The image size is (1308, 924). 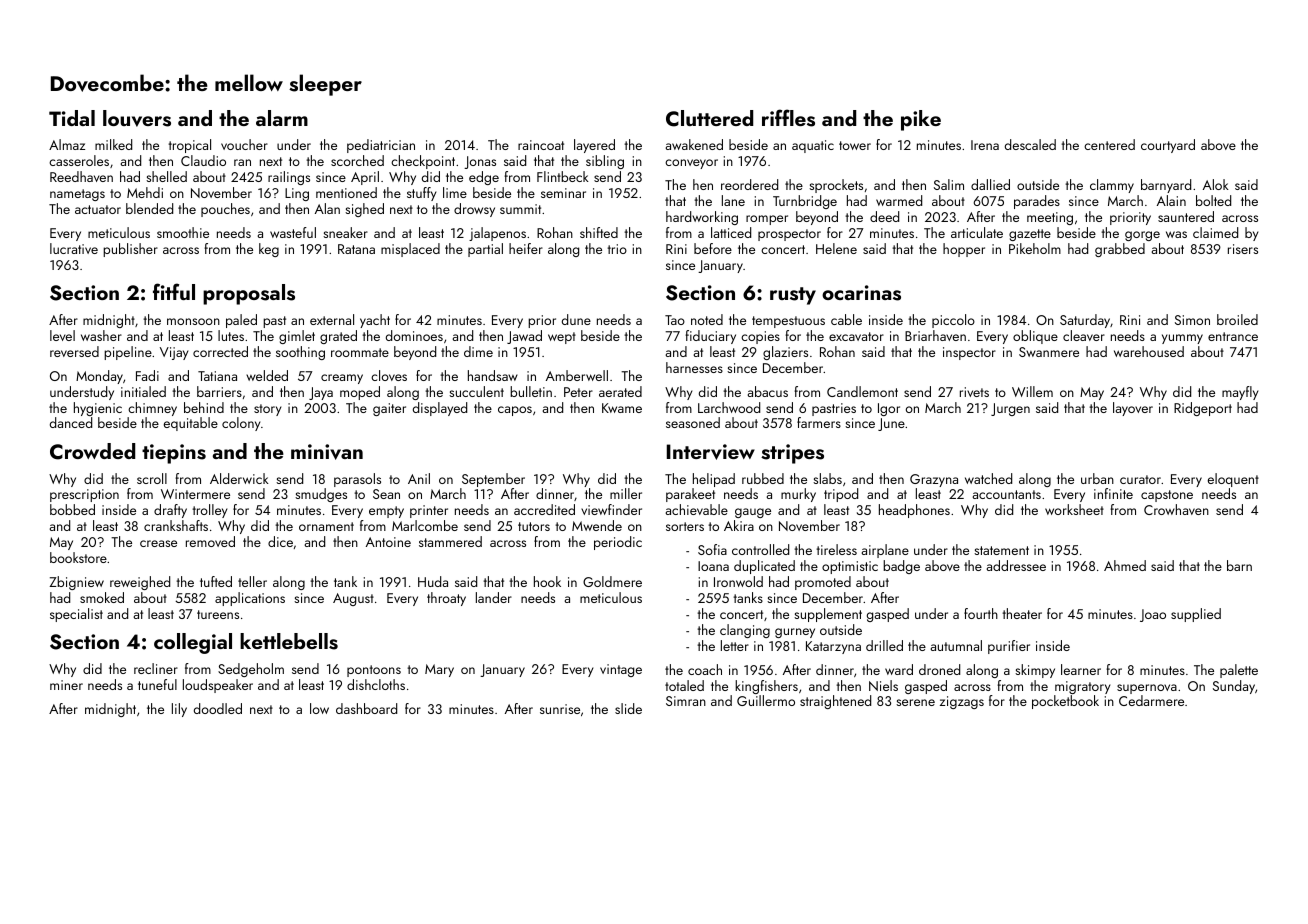 What do you see at coordinates (72, 118) in the page?
I see `Tidal` at bounding box center [72, 118].
